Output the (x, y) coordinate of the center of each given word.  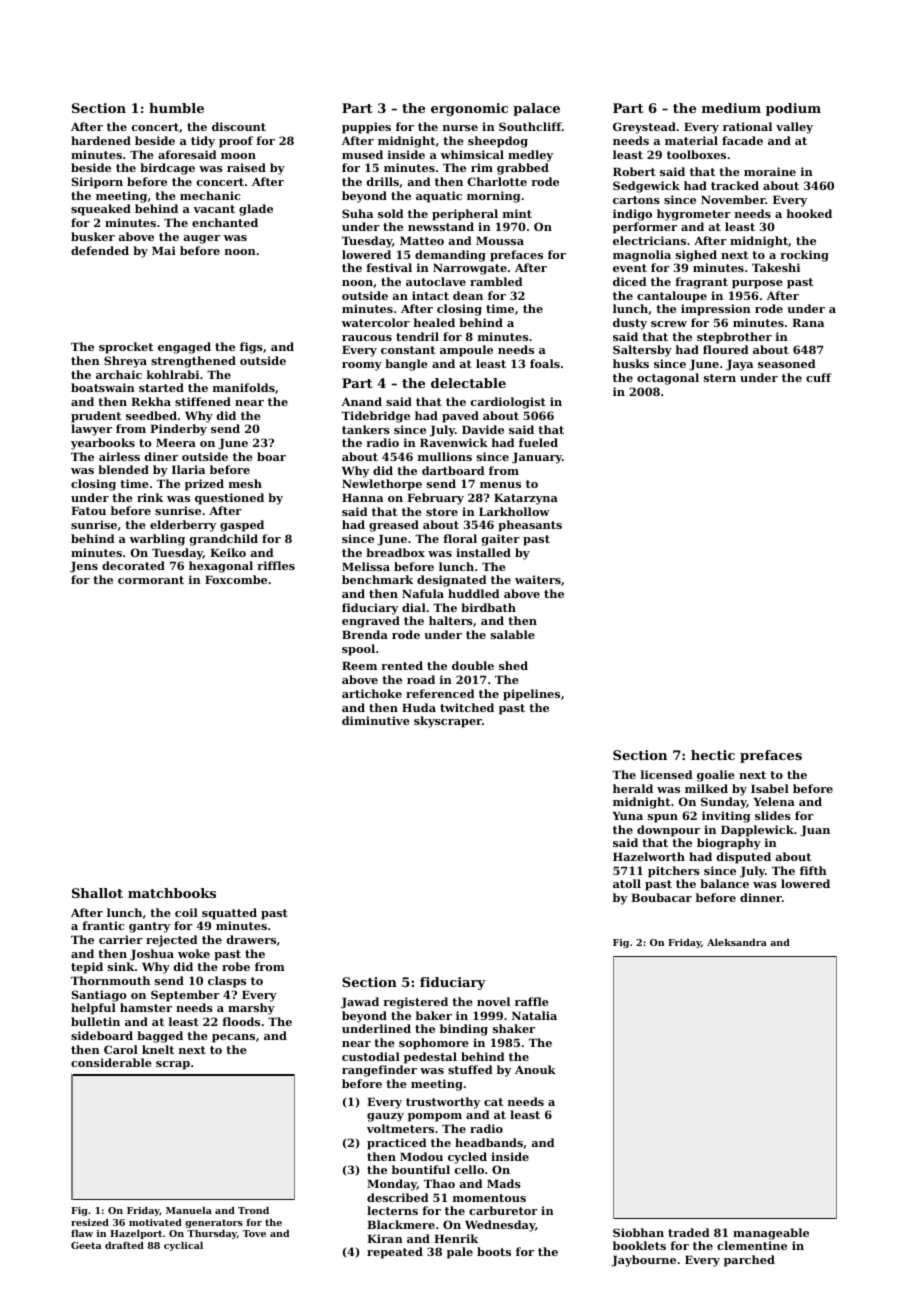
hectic (713, 755)
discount (239, 126)
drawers (251, 939)
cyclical (183, 1246)
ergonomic (469, 109)
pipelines (531, 695)
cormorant (151, 580)
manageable (771, 1234)
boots (494, 1251)
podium (793, 109)
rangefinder (379, 1071)
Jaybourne (643, 1261)
